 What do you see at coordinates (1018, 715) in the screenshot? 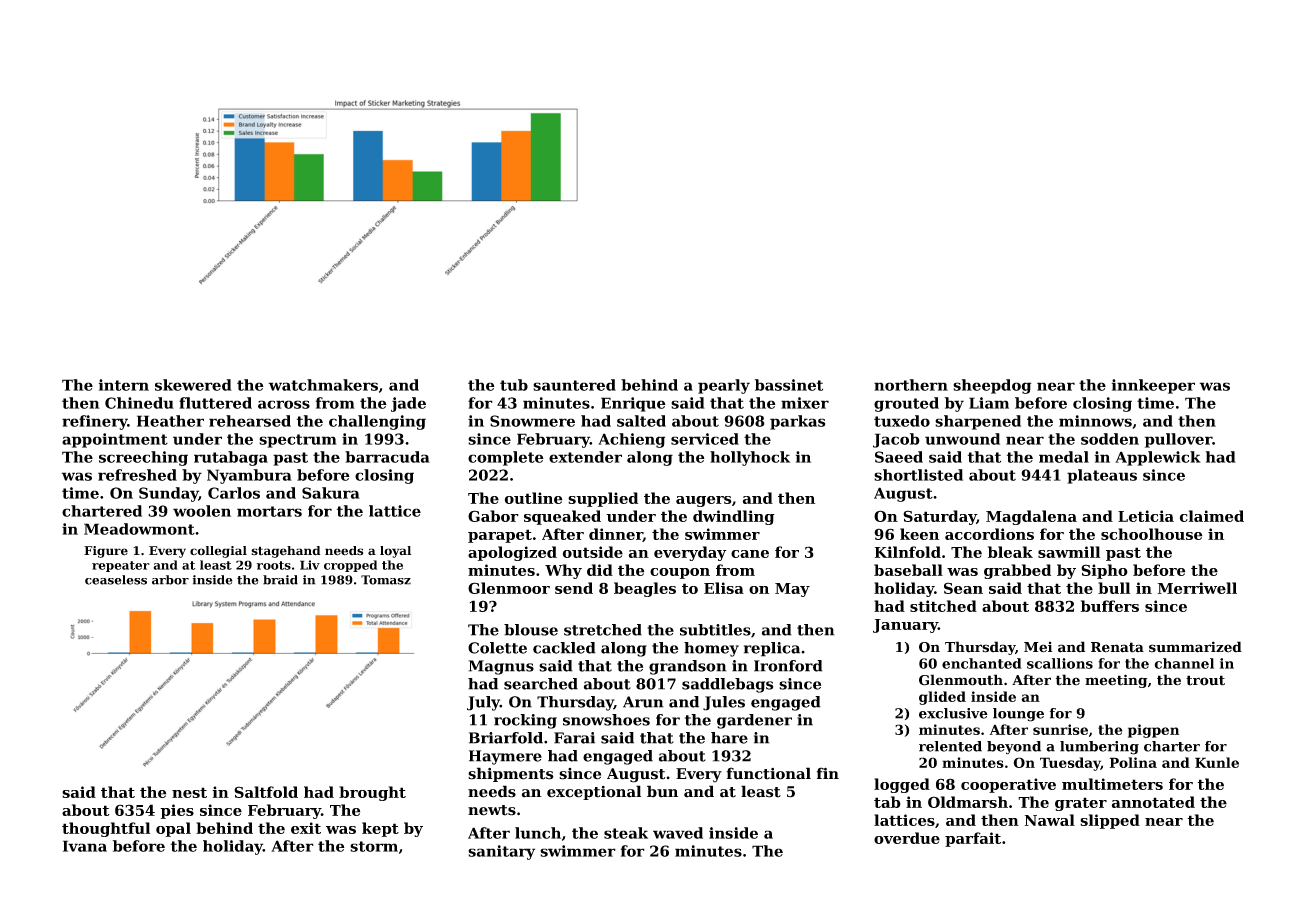
I see `lounge` at bounding box center [1018, 715].
